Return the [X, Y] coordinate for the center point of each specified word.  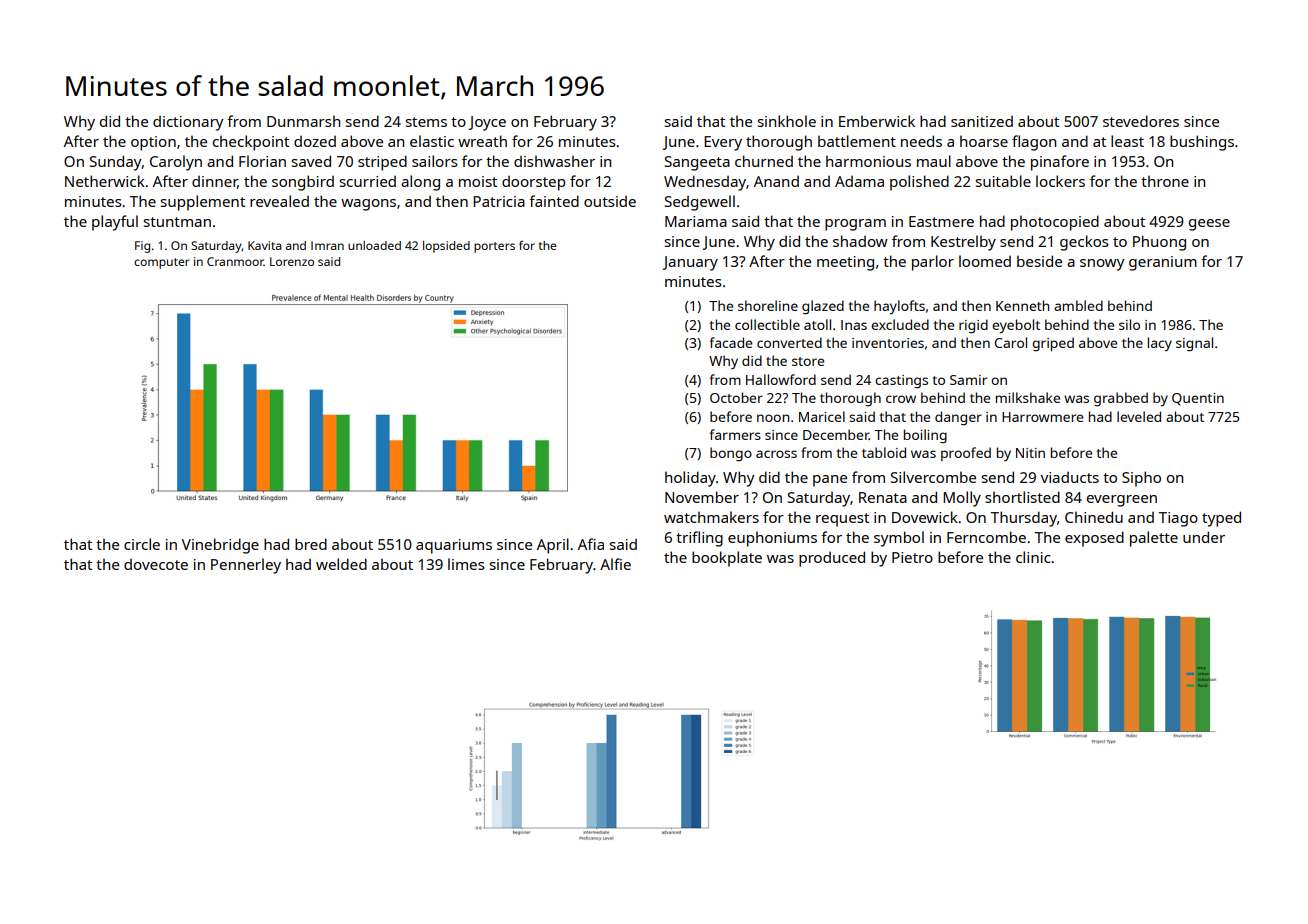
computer [162, 263]
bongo [731, 454]
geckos [1084, 243]
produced [832, 559]
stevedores [1141, 121]
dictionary [188, 123]
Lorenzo [292, 261]
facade [731, 342]
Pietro [912, 557]
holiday [690, 479]
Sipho [1141, 479]
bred [311, 544]
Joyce [487, 123]
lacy [1160, 344]
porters [494, 247]
